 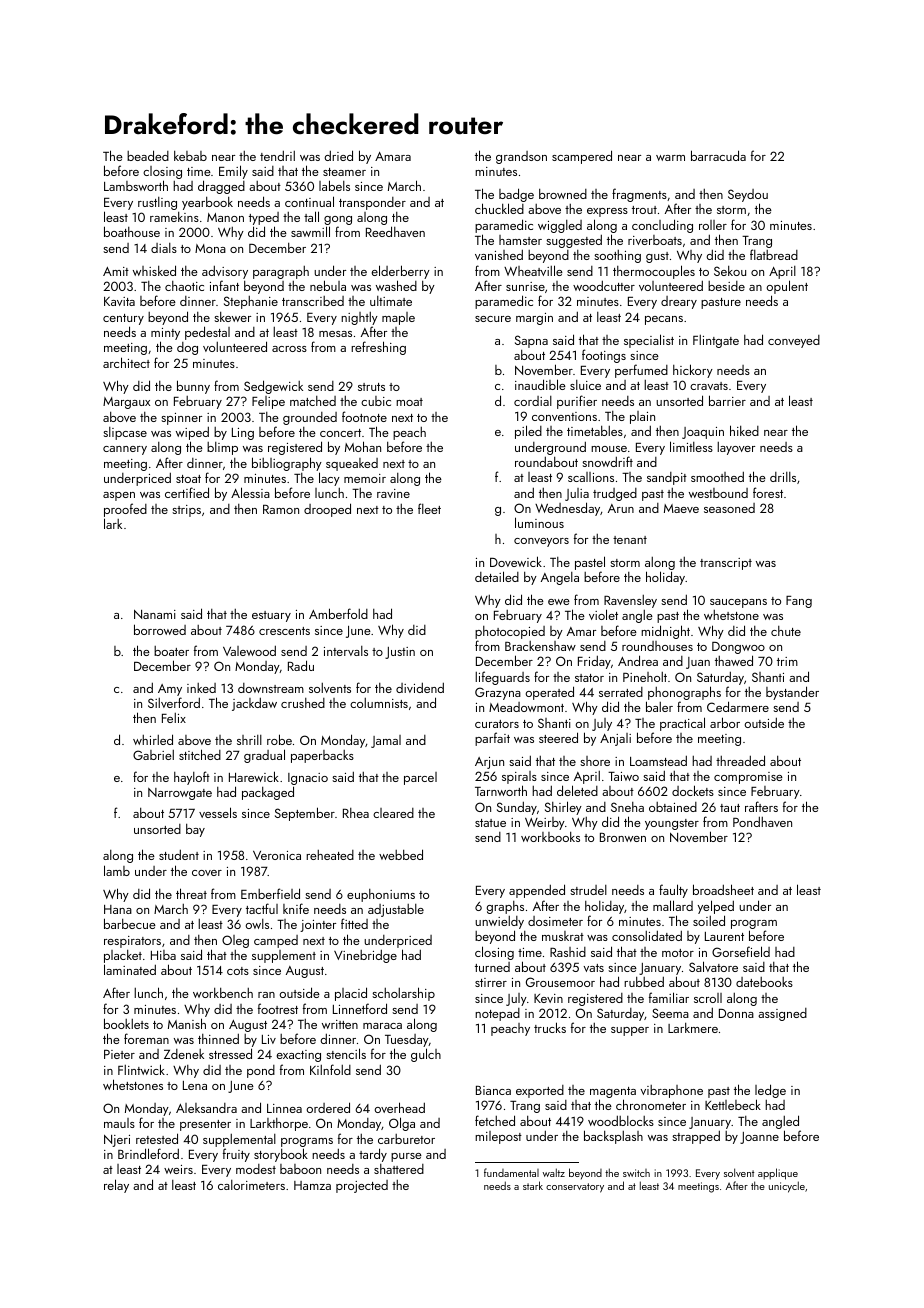 What do you see at coordinates (420, 687) in the screenshot?
I see `dividend` at bounding box center [420, 687].
